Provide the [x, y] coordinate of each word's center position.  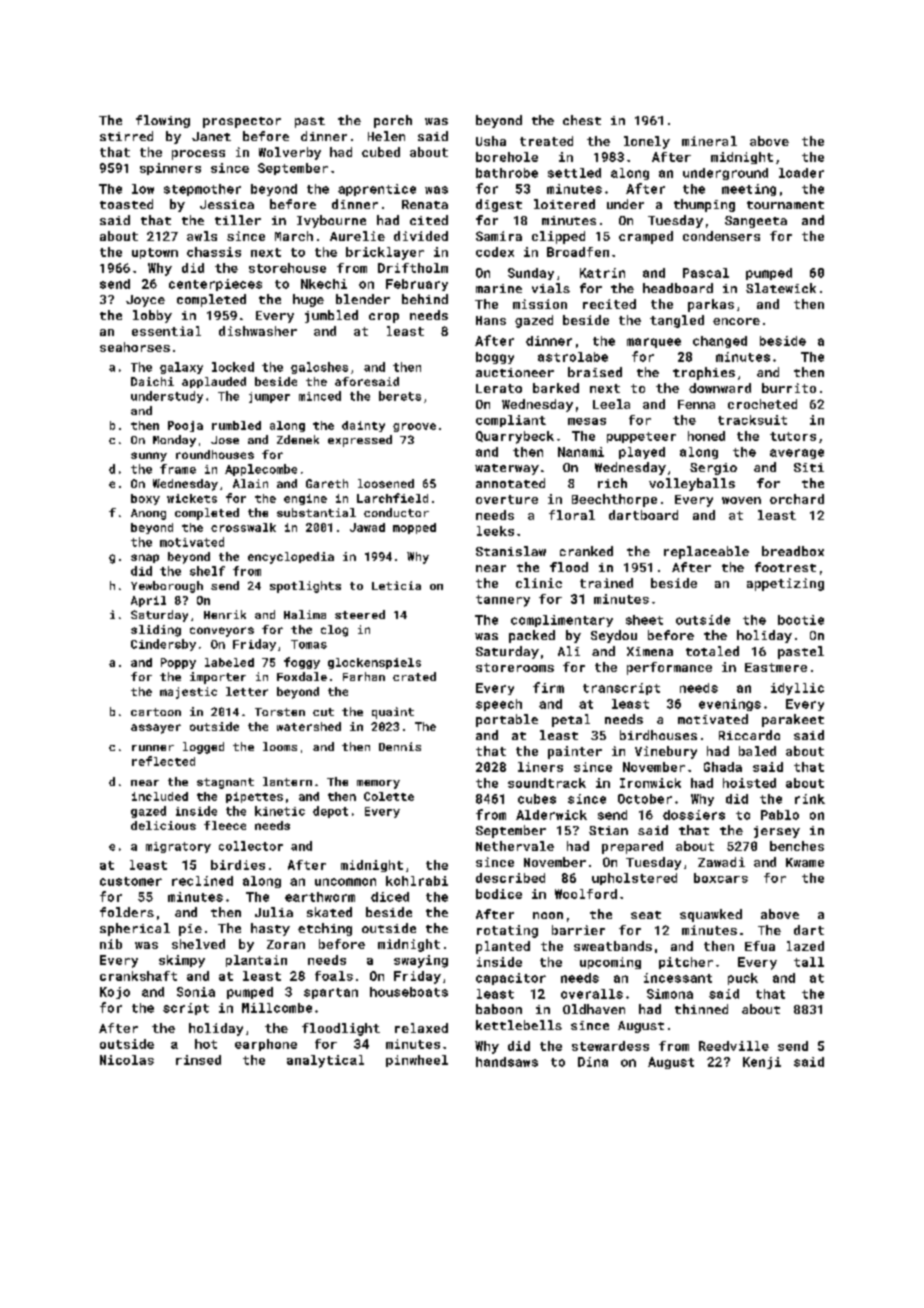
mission [540, 304]
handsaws [507, 1062]
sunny [149, 457]
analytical [325, 1061]
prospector [242, 122]
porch [393, 121]
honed [706, 436]
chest [582, 120]
